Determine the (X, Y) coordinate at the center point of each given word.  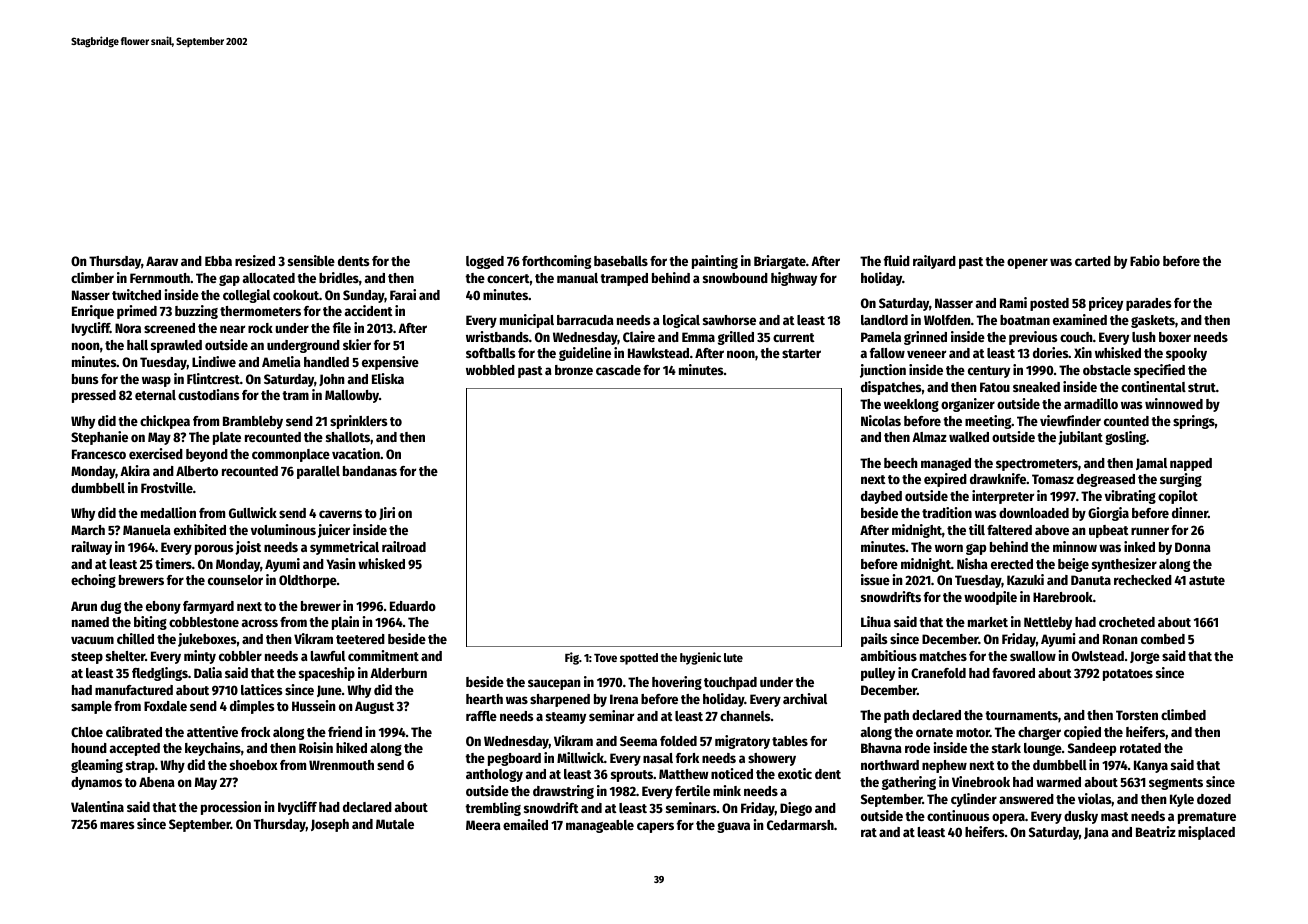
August (374, 707)
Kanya (1151, 766)
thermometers (260, 311)
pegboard (514, 759)
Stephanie (99, 438)
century (989, 372)
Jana (1096, 833)
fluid (897, 260)
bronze (574, 370)
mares (117, 825)
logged (485, 262)
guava (733, 827)
